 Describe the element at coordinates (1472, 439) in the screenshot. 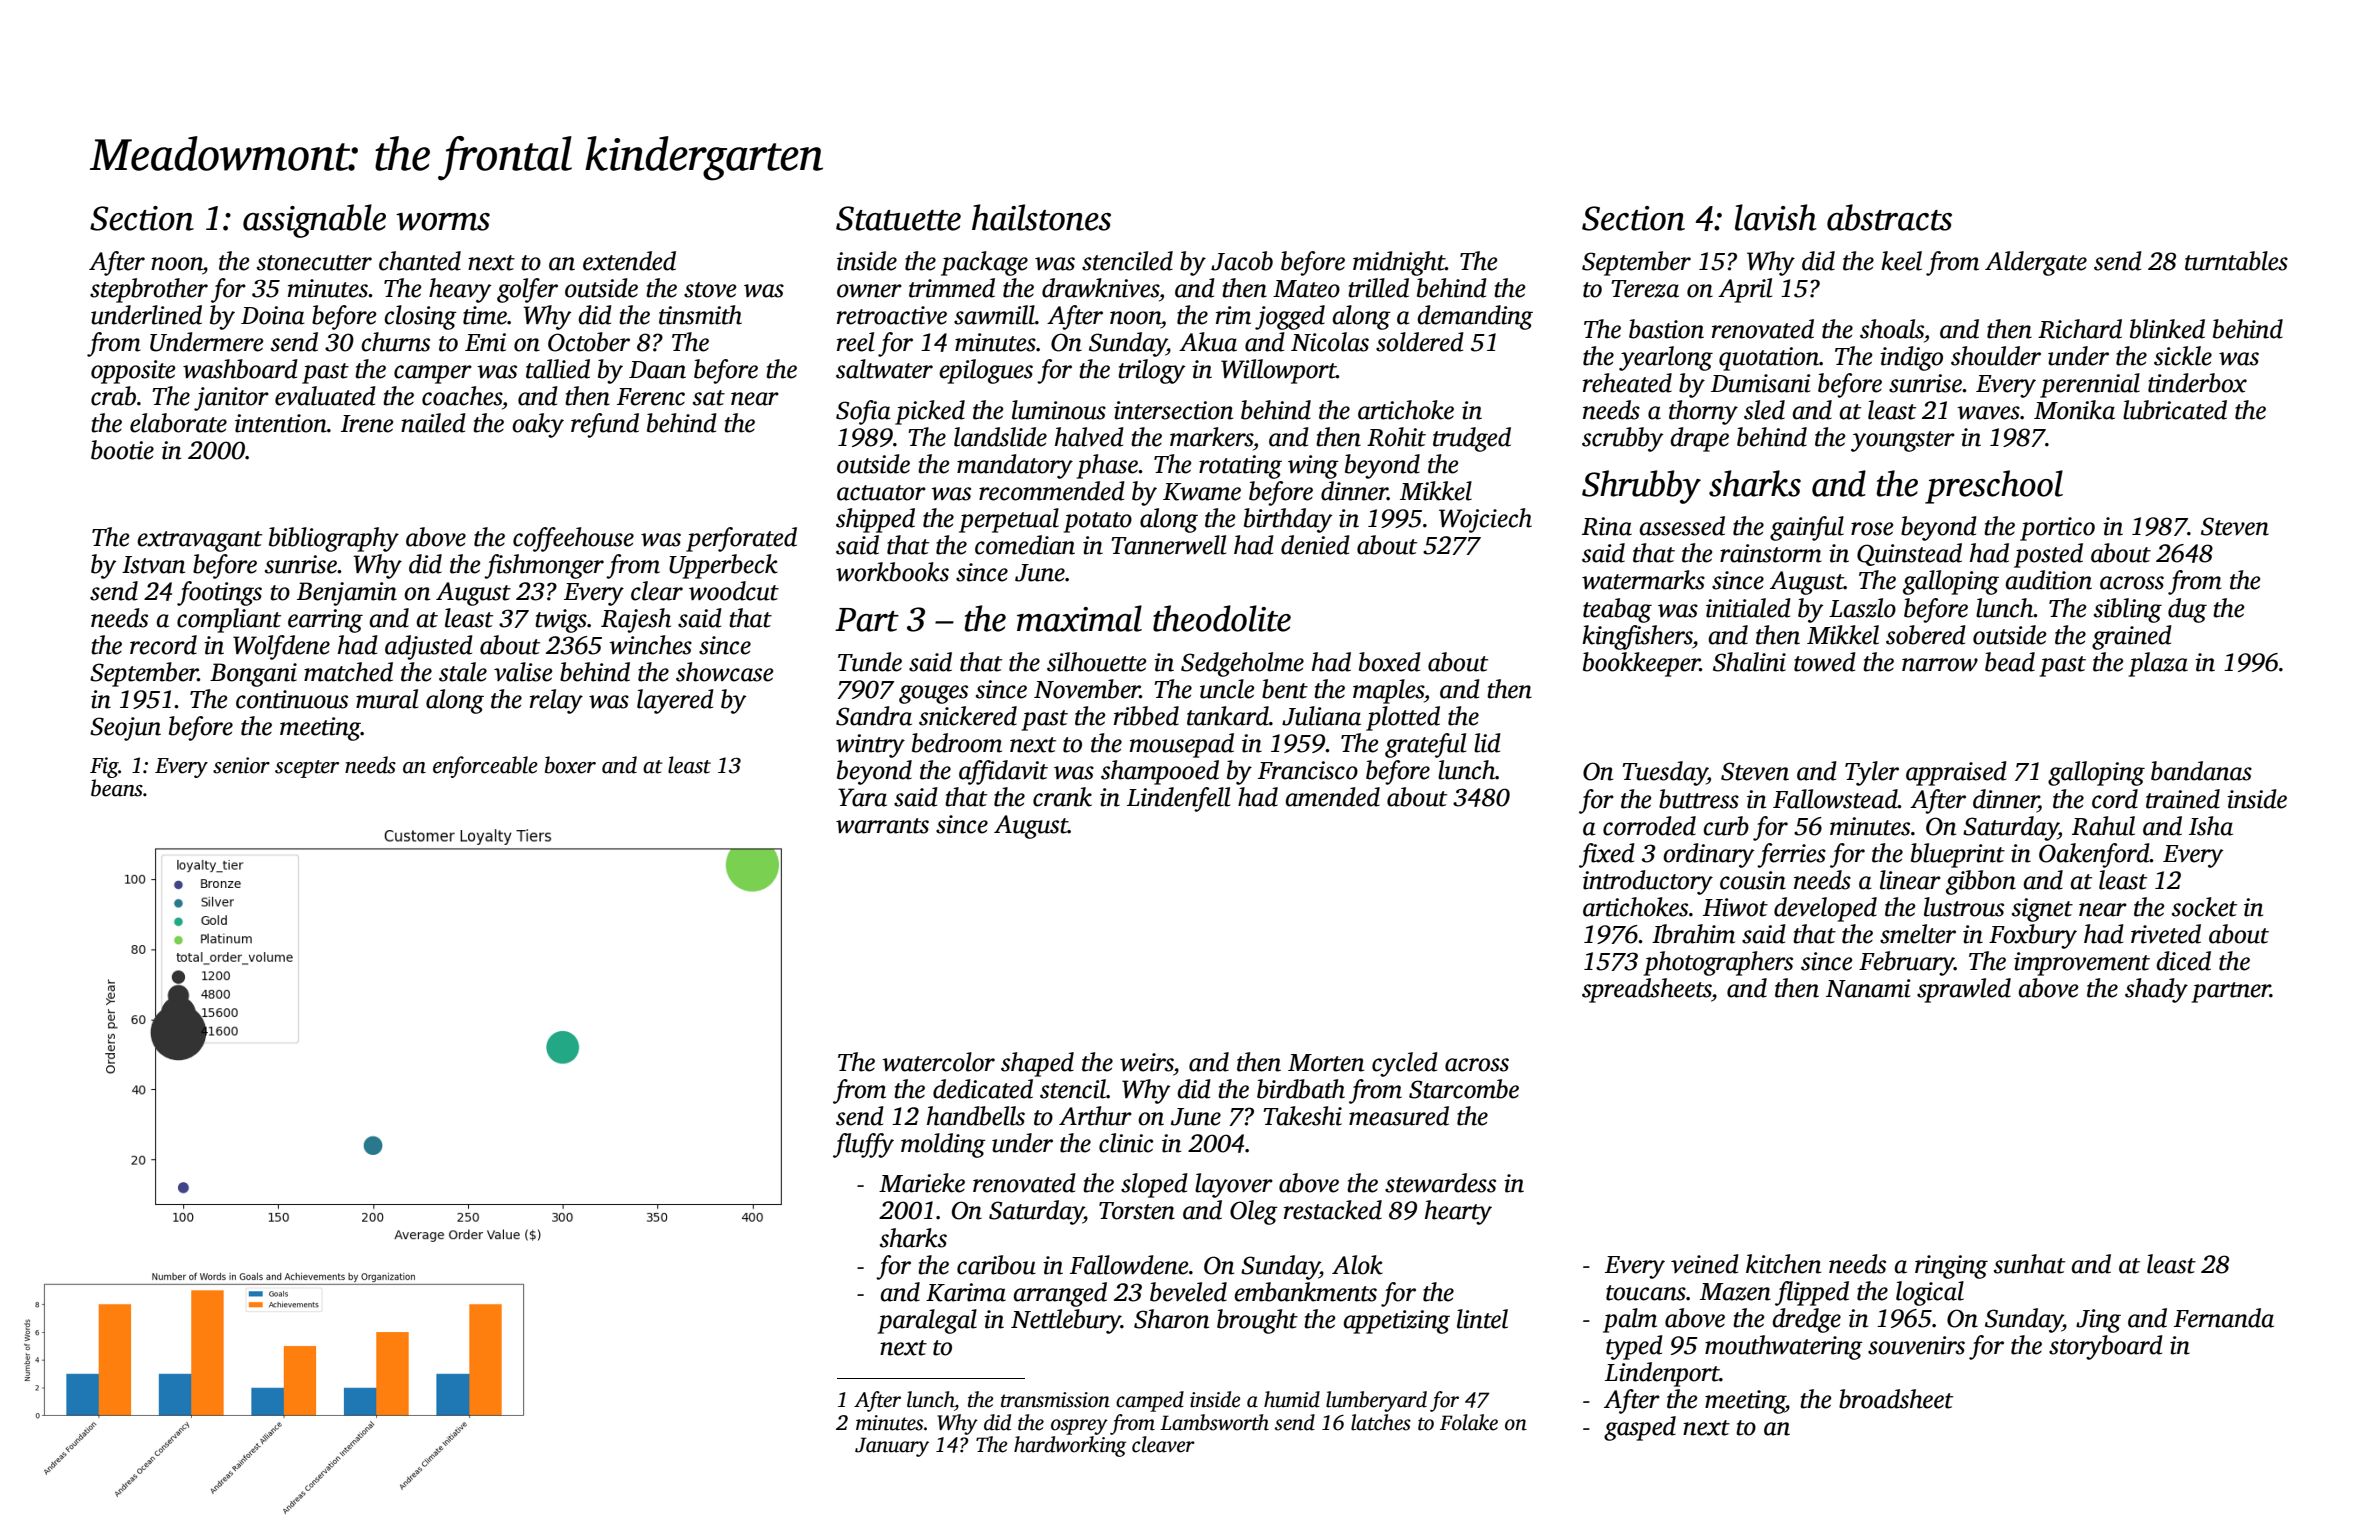

I see `trudged` at that location.
